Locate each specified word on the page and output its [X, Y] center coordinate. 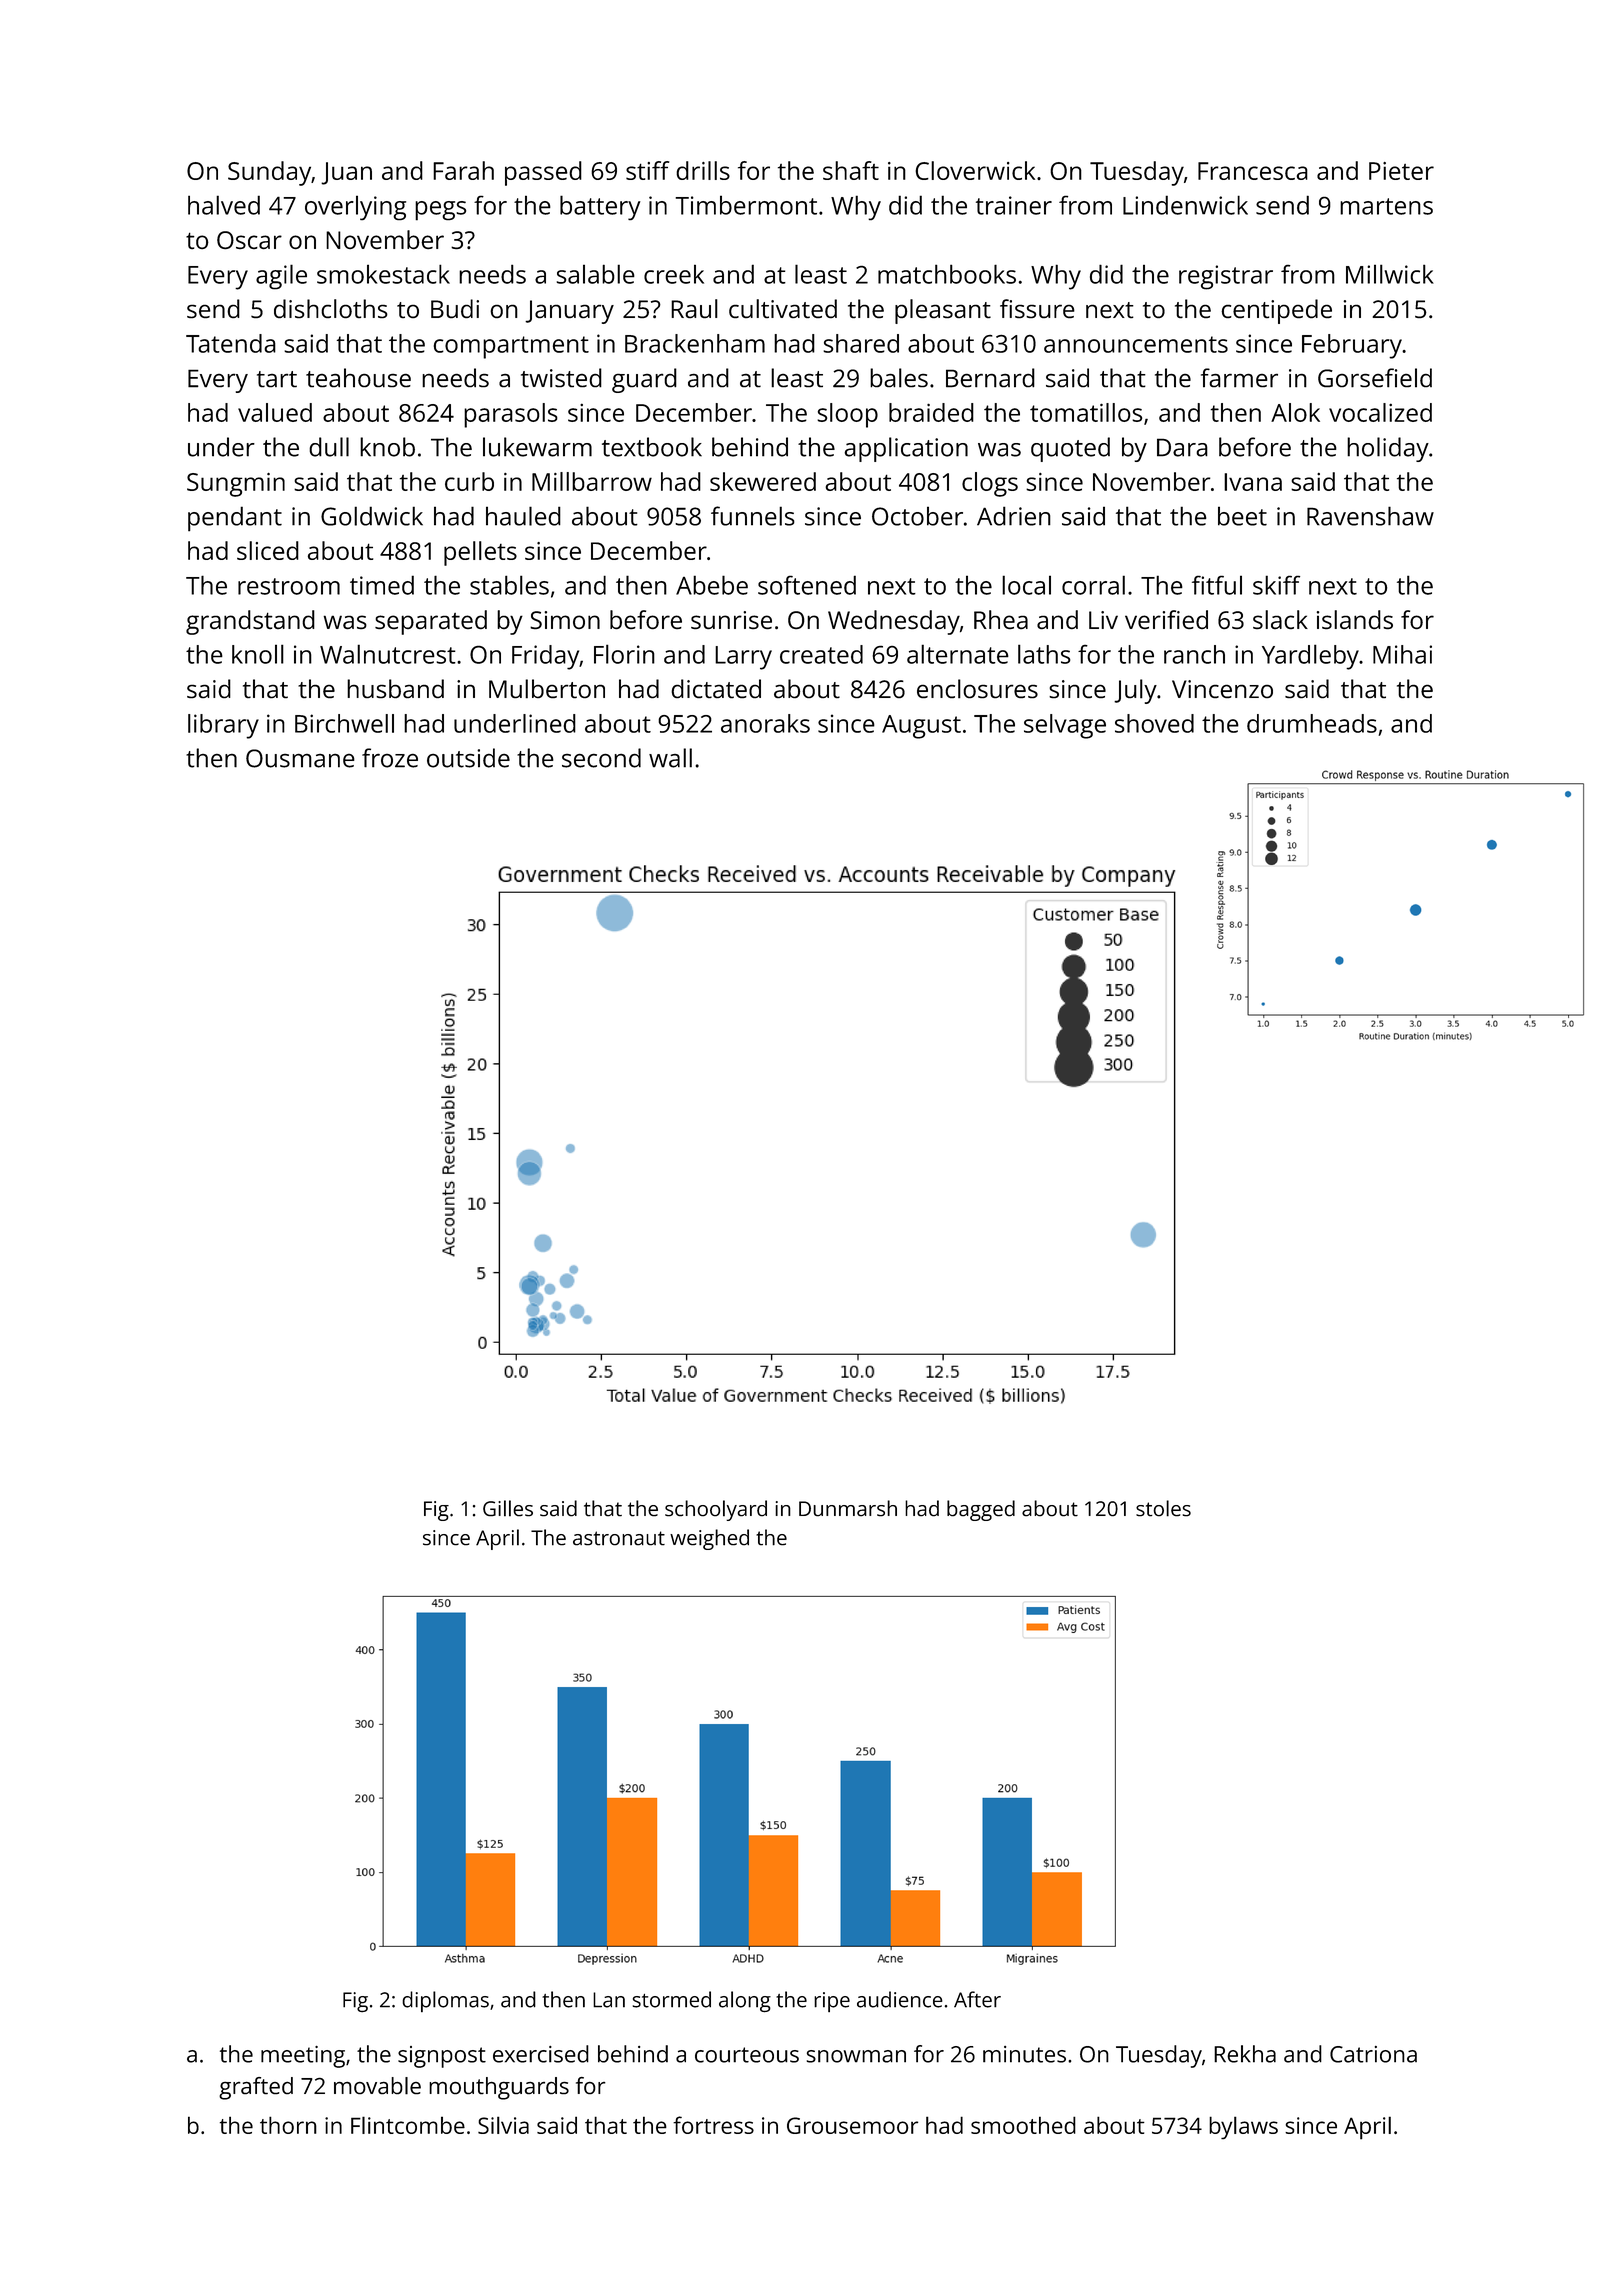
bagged [981, 1510]
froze [390, 758]
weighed [709, 1539]
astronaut [619, 1538]
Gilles [508, 1508]
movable [377, 2086]
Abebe [712, 585]
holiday [1388, 449]
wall [670, 758]
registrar [1226, 277]
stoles [1163, 1508]
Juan [346, 173]
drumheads [1312, 723]
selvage [1065, 726]
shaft [851, 170]
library [223, 726]
